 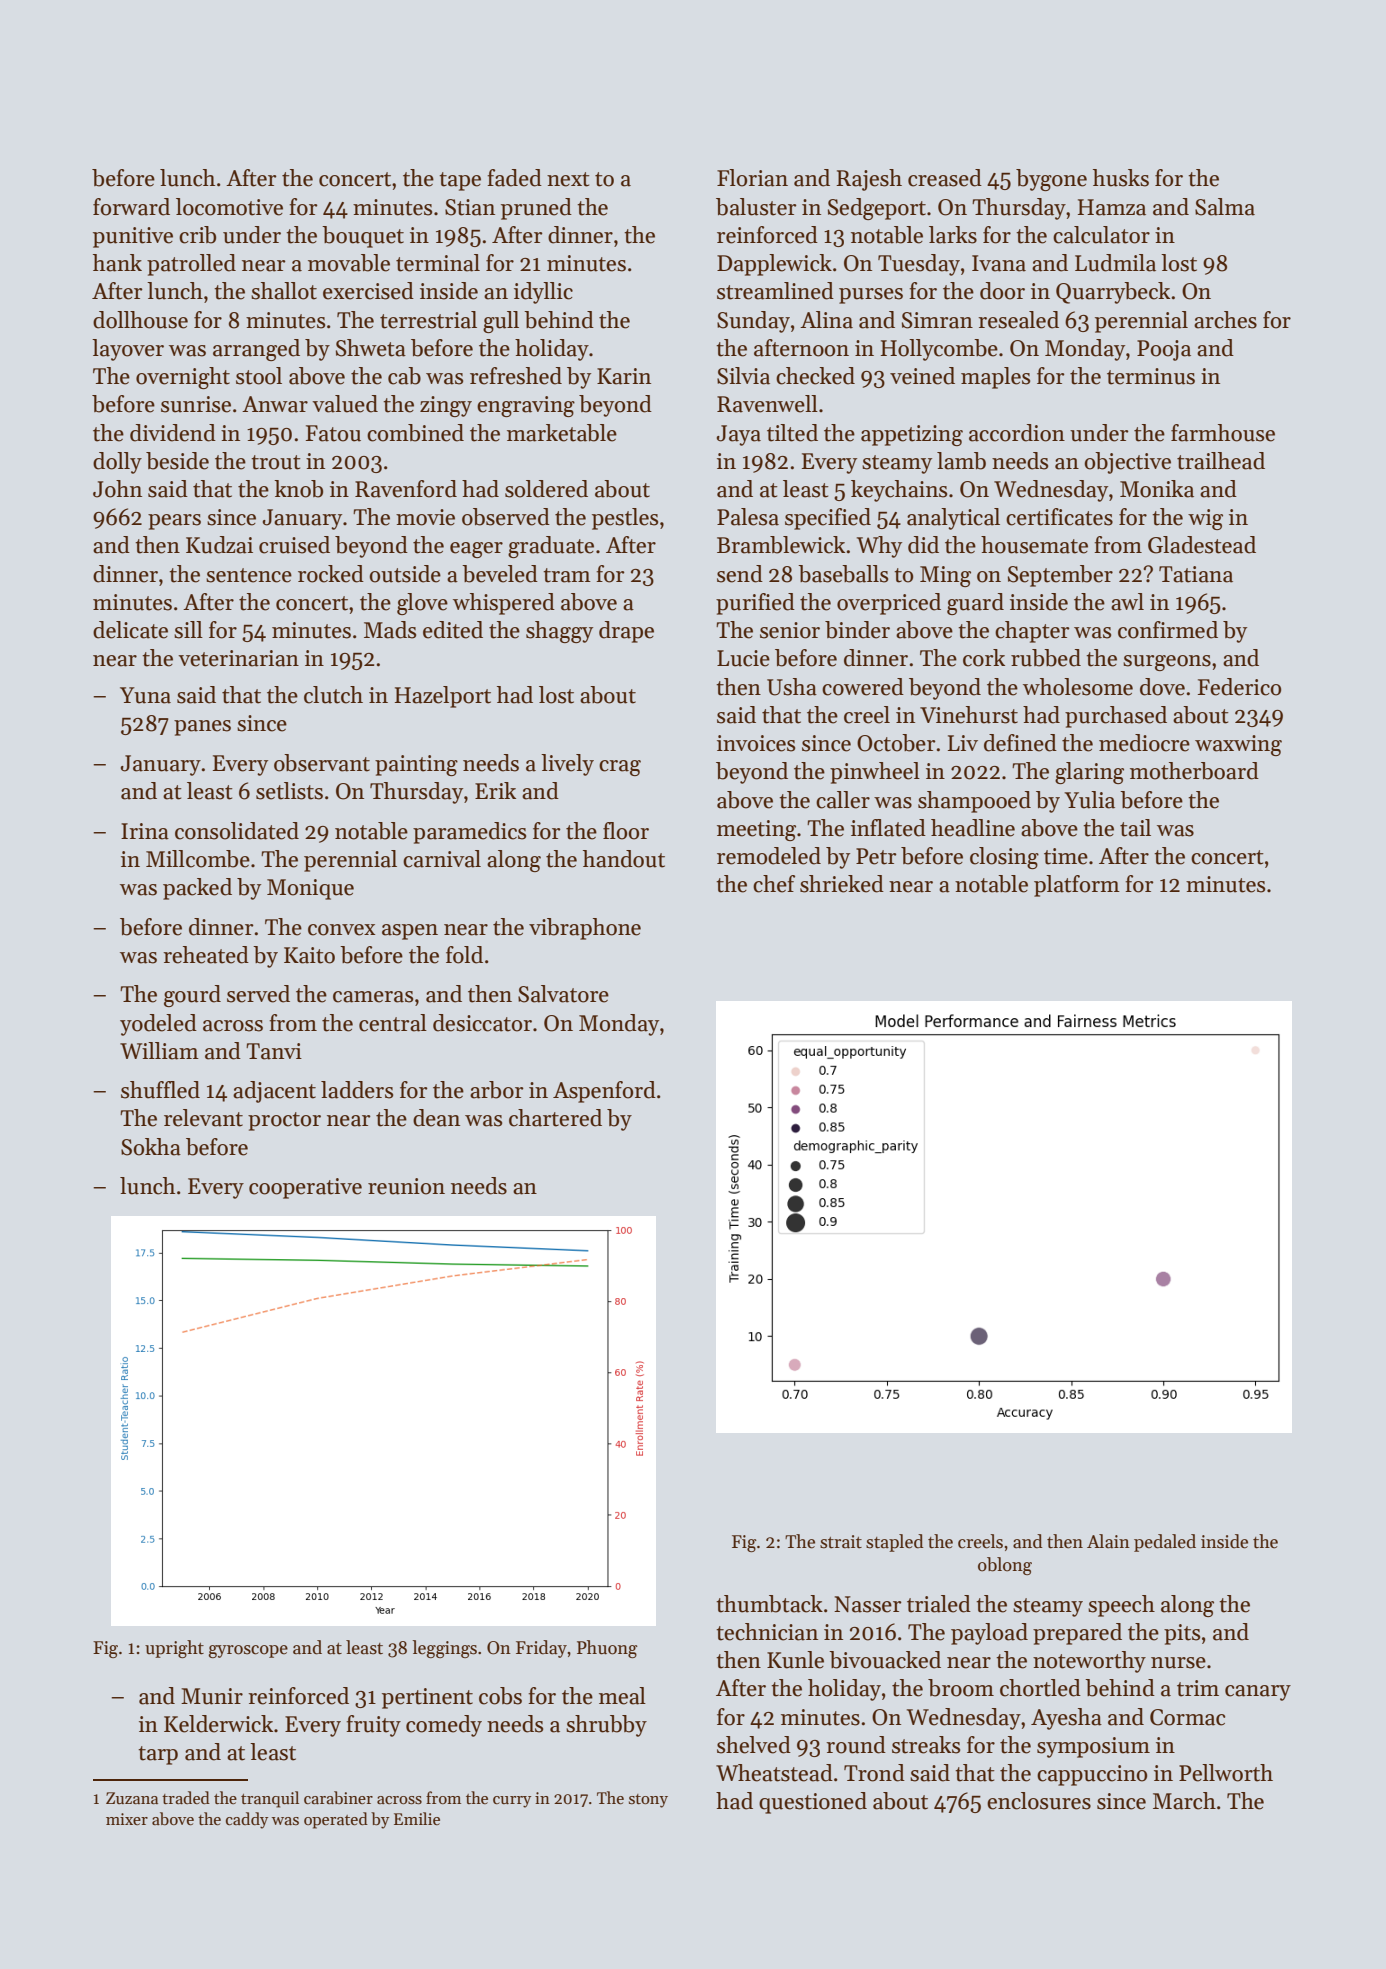 I want to click on questioned, so click(x=813, y=1803).
